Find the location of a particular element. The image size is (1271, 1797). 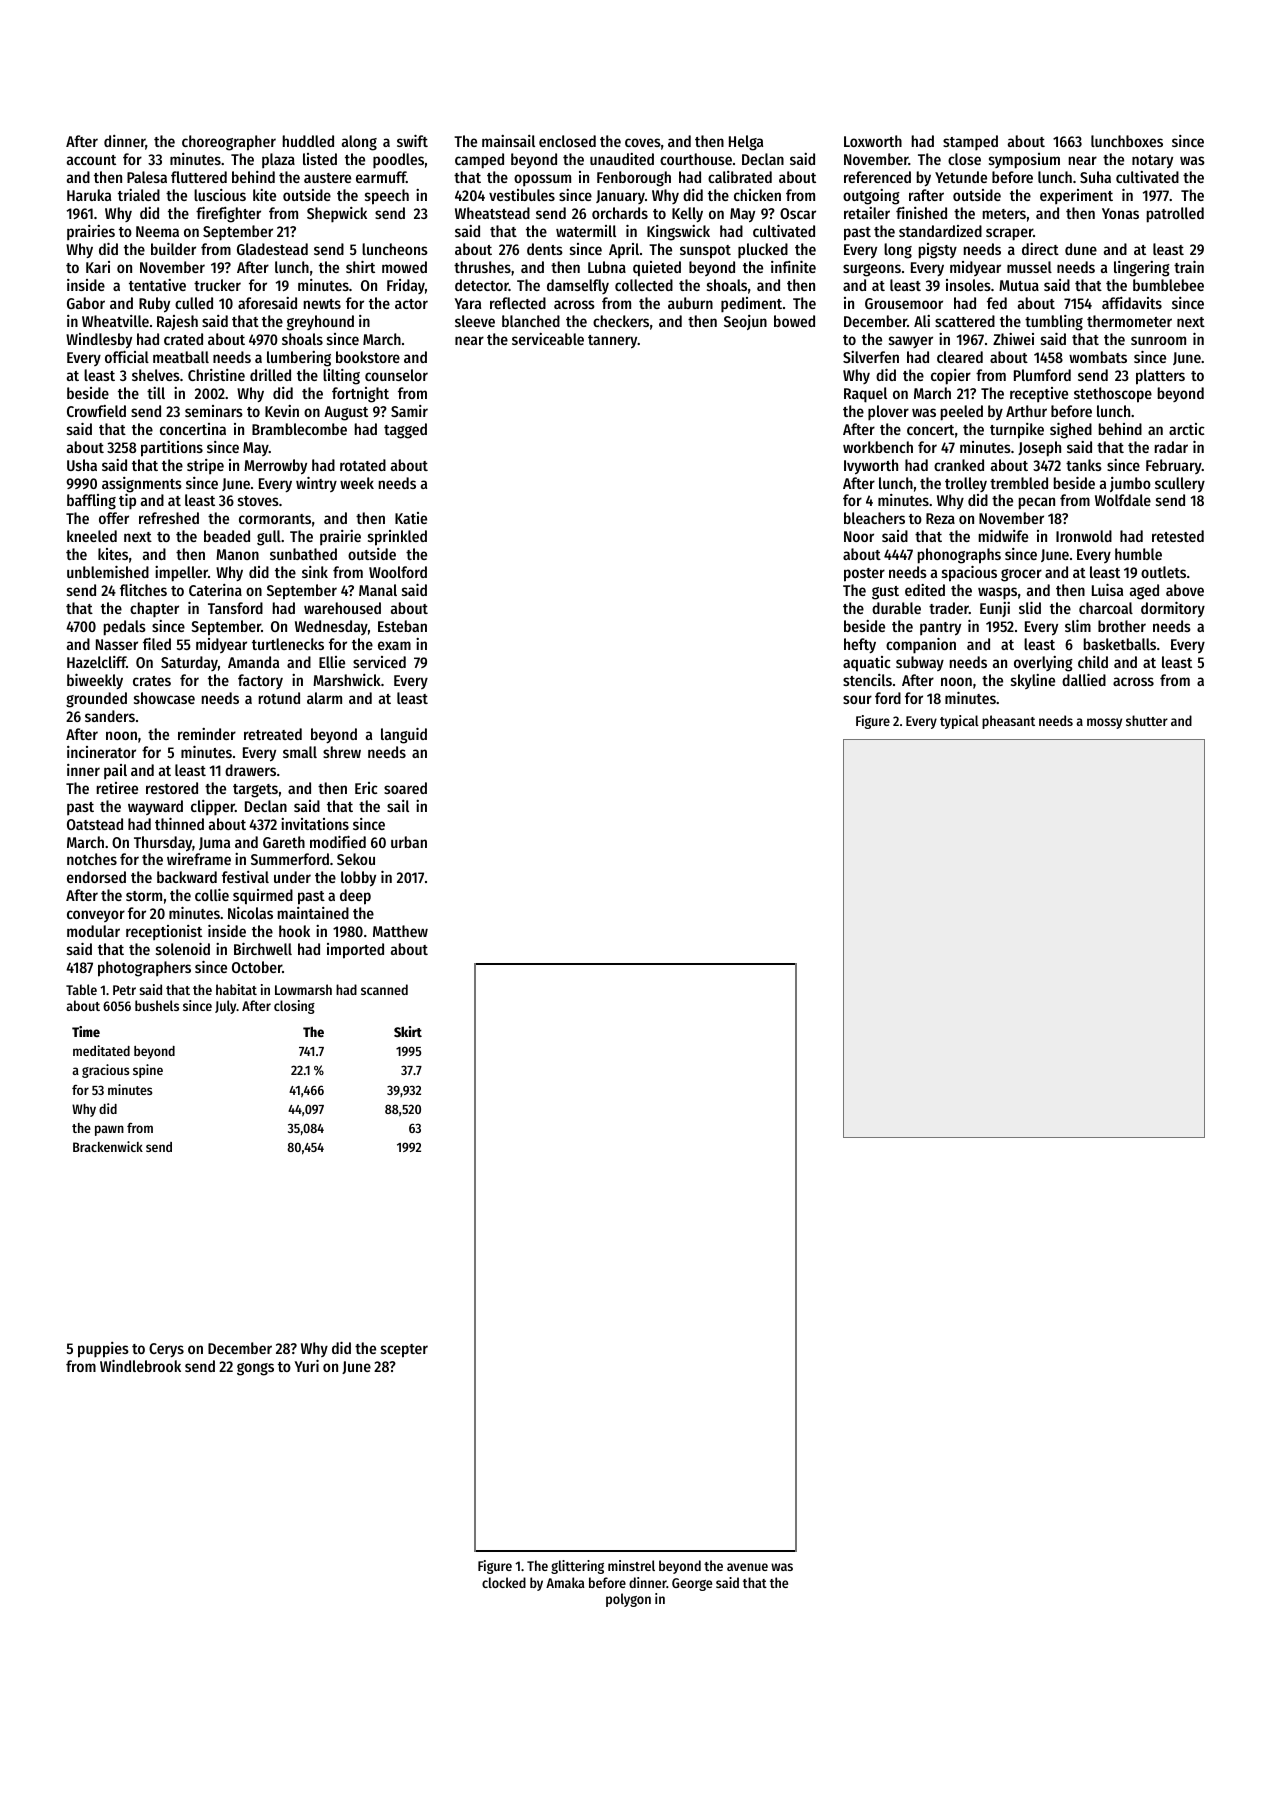

swift is located at coordinates (412, 140).
